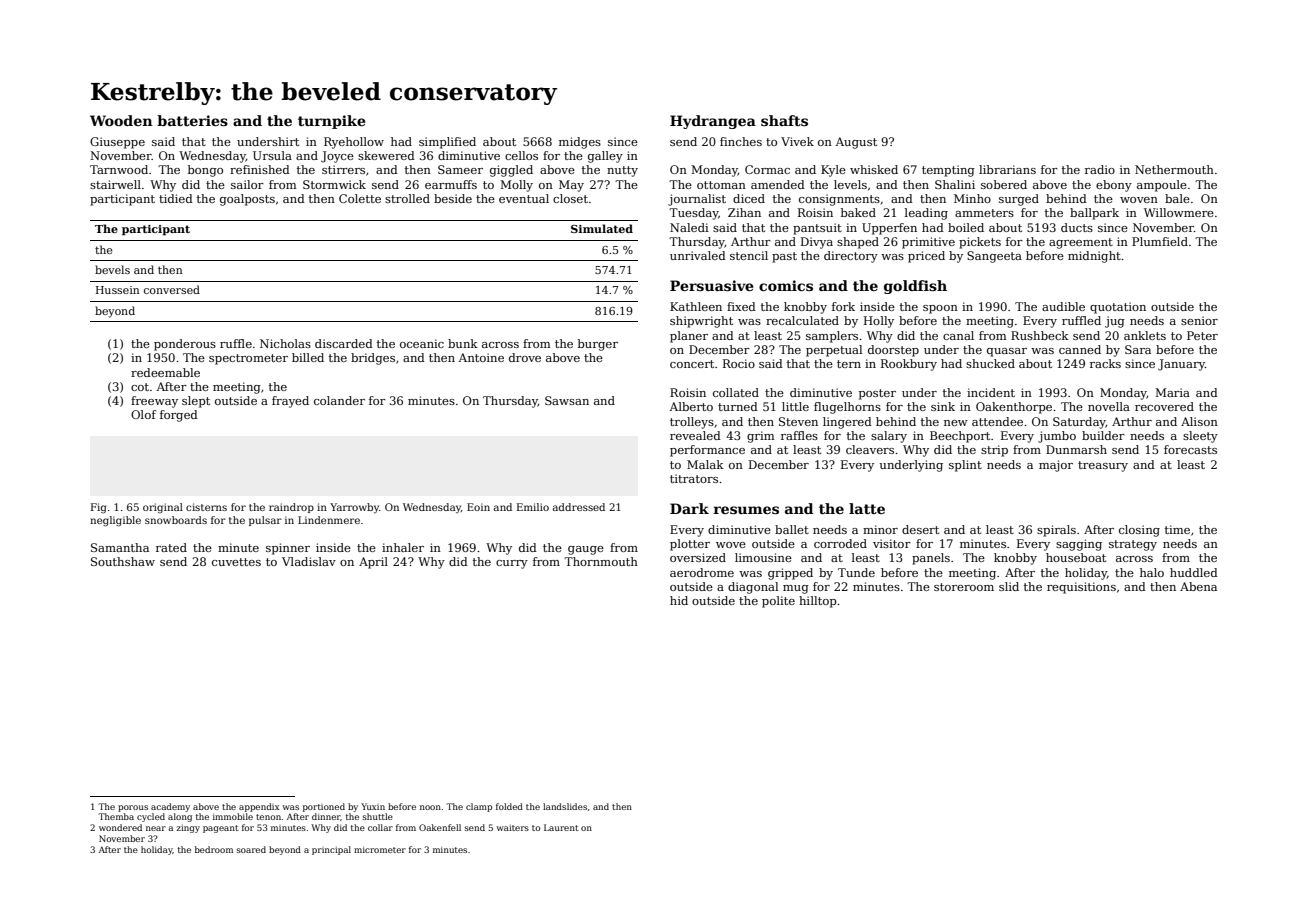 The width and height of the screenshot is (1308, 924). I want to click on bale, so click(1177, 198).
